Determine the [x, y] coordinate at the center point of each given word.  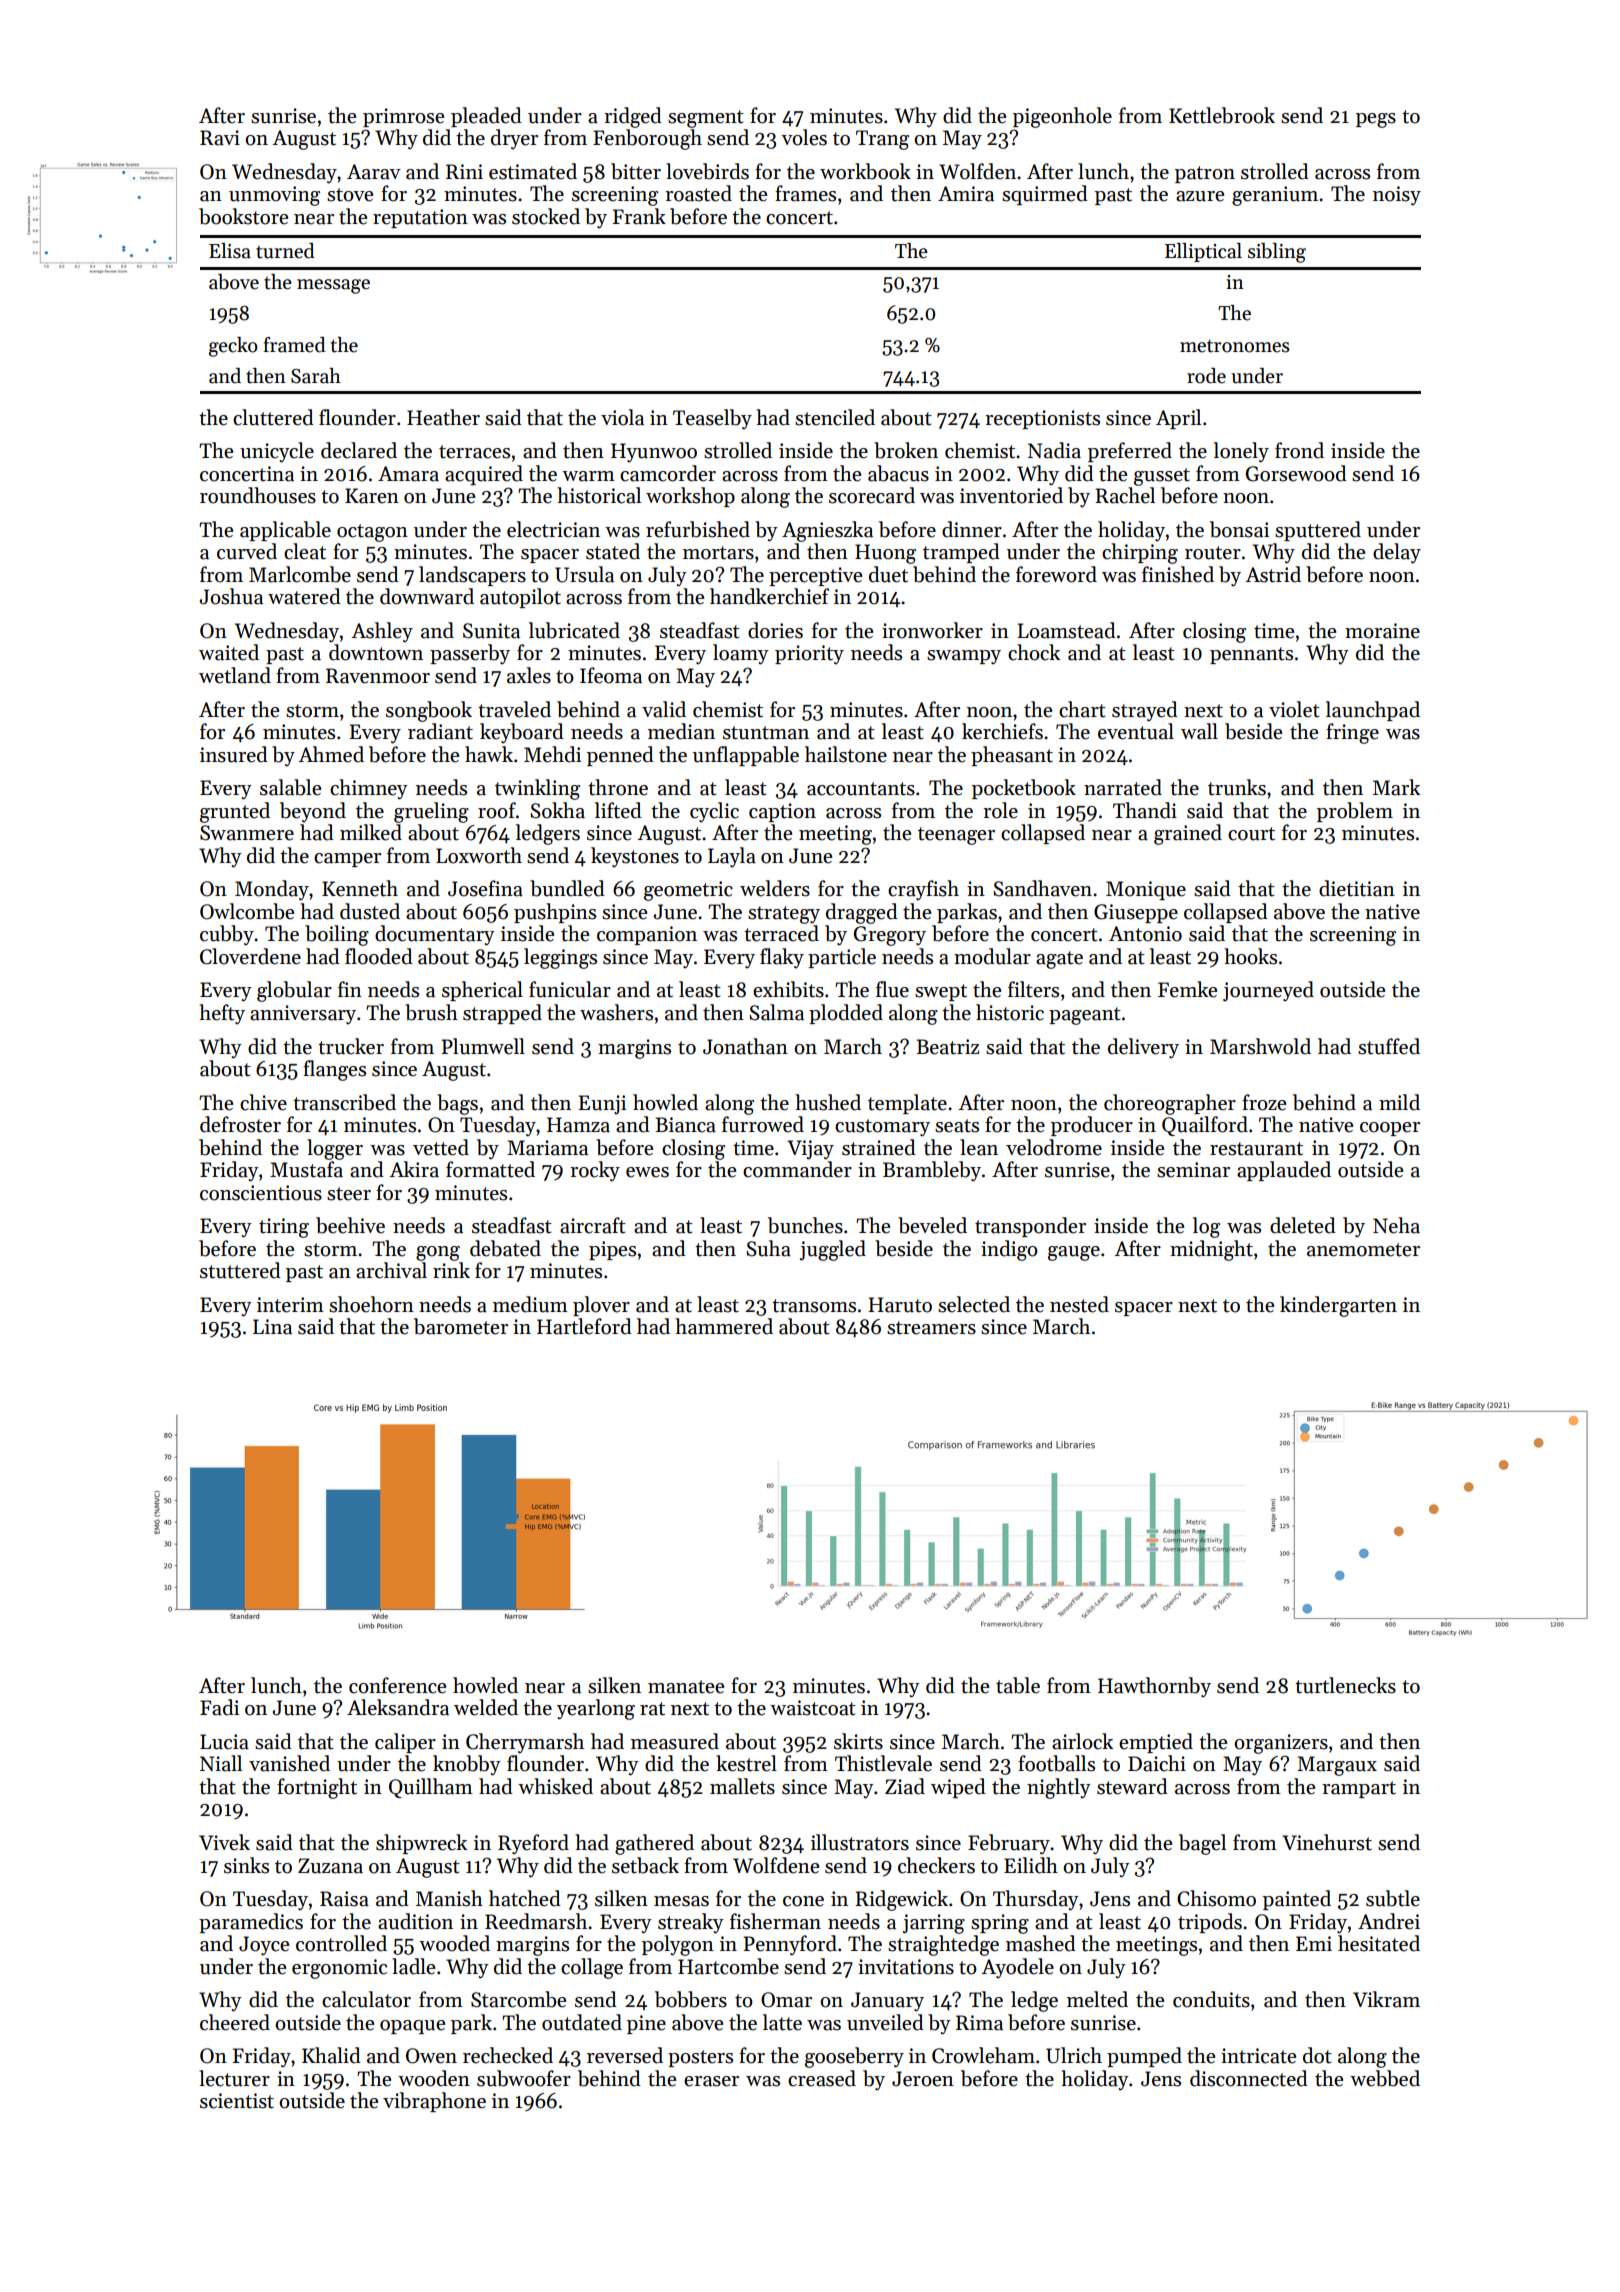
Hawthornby [1154, 1687]
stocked [546, 216]
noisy [1397, 196]
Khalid [331, 2055]
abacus [898, 473]
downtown [376, 652]
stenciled [835, 417]
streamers [931, 1328]
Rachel [1125, 495]
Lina [272, 1327]
